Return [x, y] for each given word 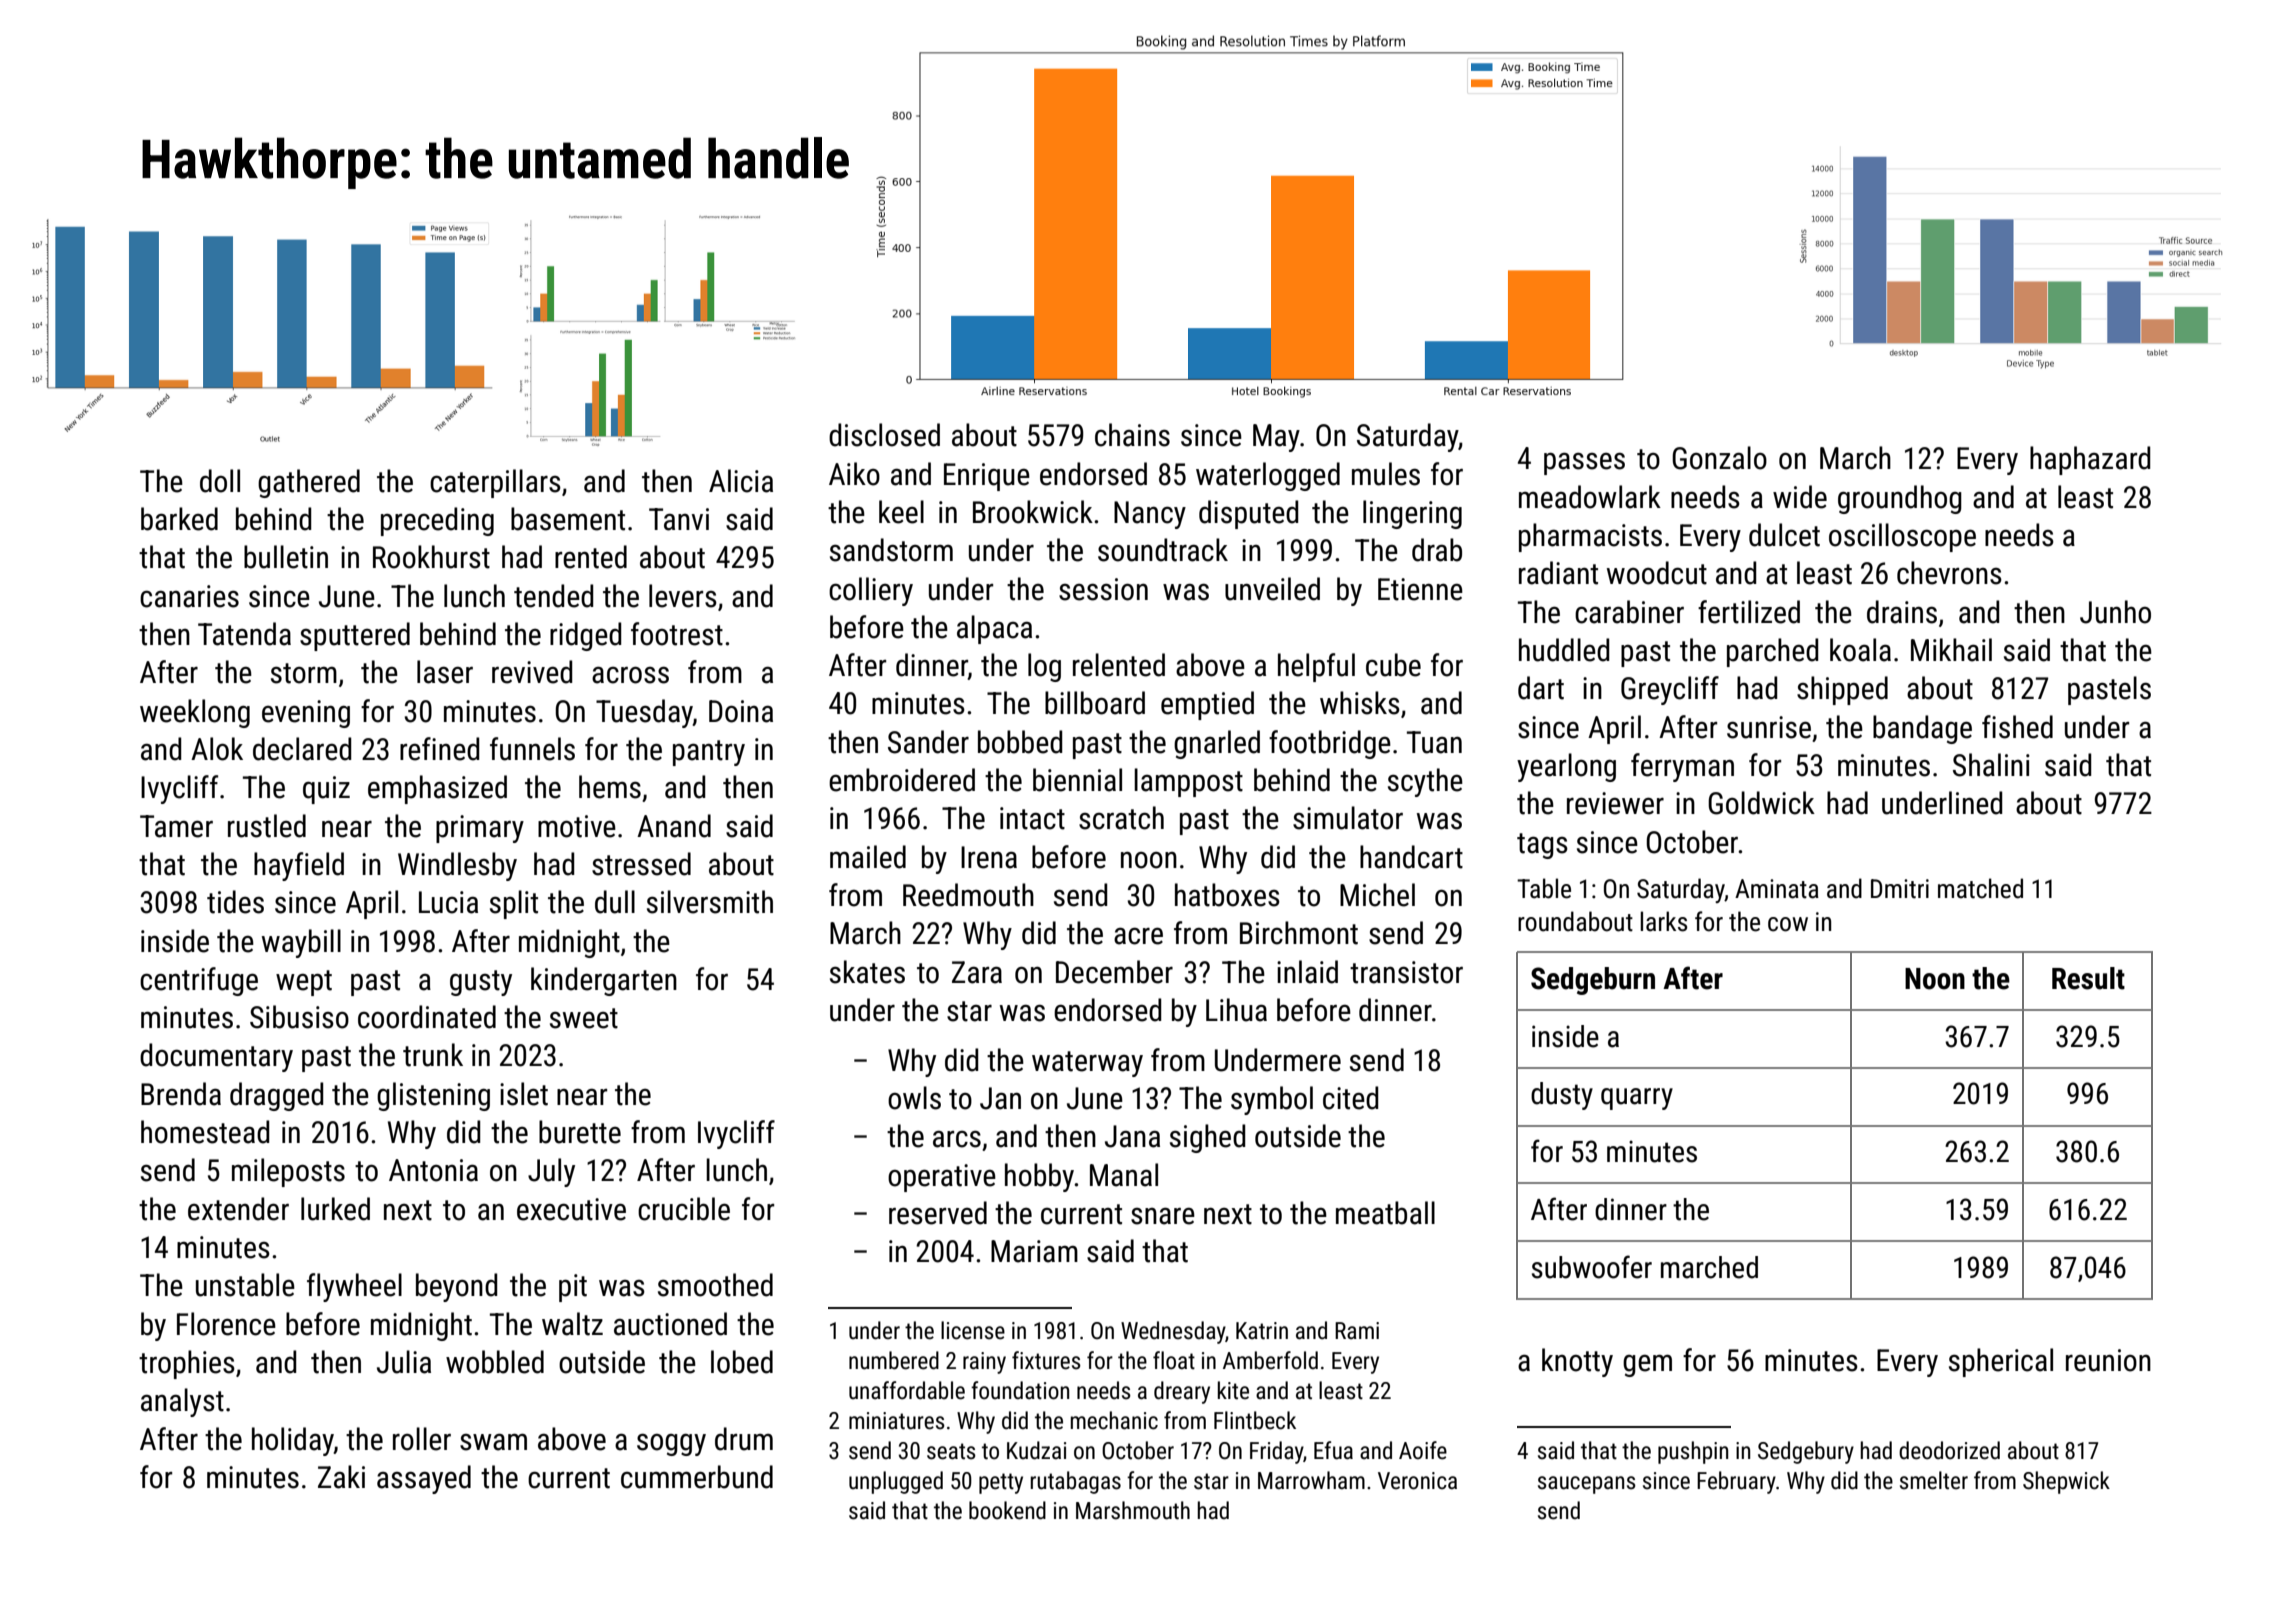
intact [1032, 818]
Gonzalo [1719, 458]
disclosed [884, 435]
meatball [1385, 1213]
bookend [1007, 1510]
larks [1663, 921]
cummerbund [697, 1477]
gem [1647, 1365]
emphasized [437, 789]
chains [1132, 435]
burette [580, 1132]
